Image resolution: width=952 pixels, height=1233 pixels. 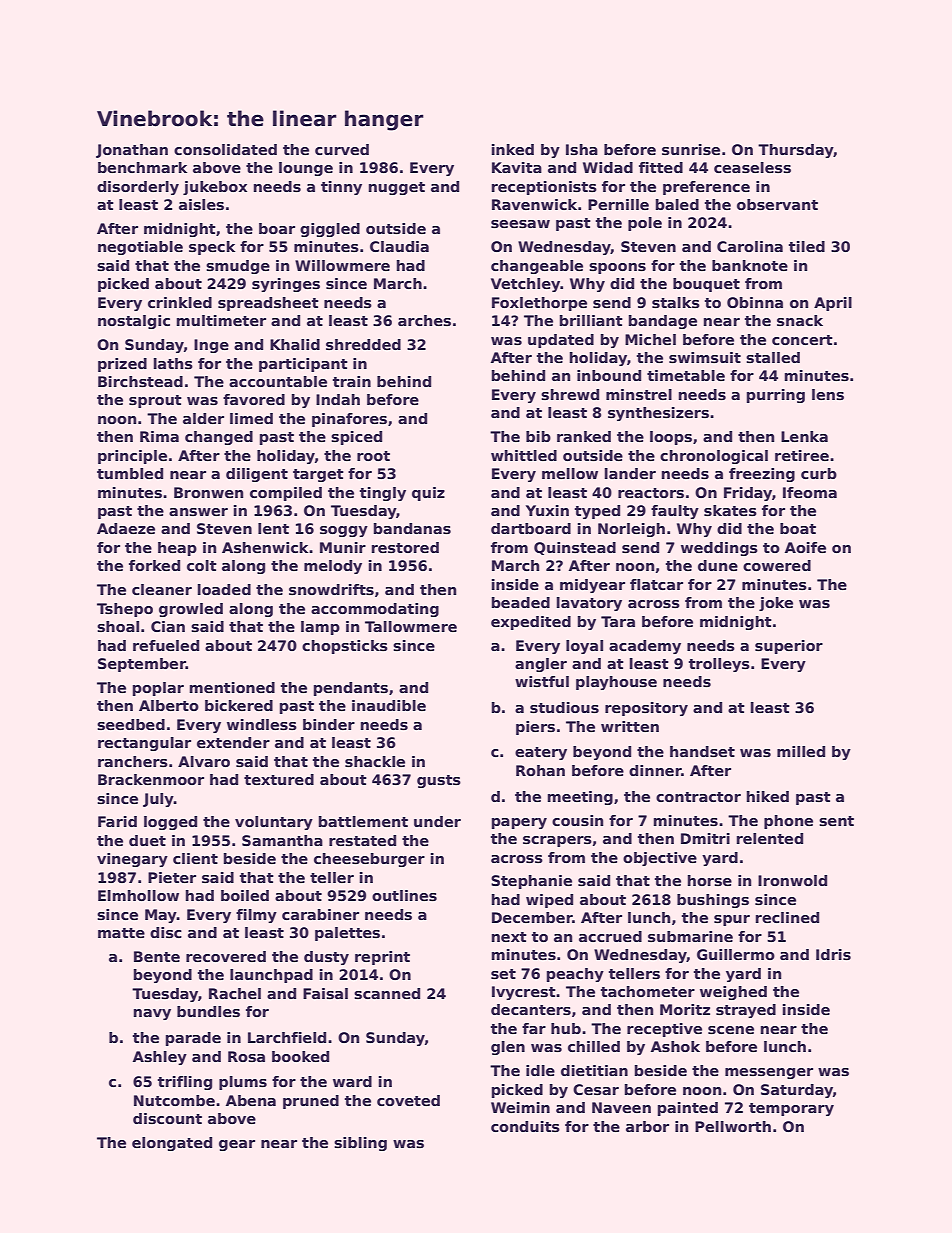 I want to click on joke, so click(x=776, y=604).
